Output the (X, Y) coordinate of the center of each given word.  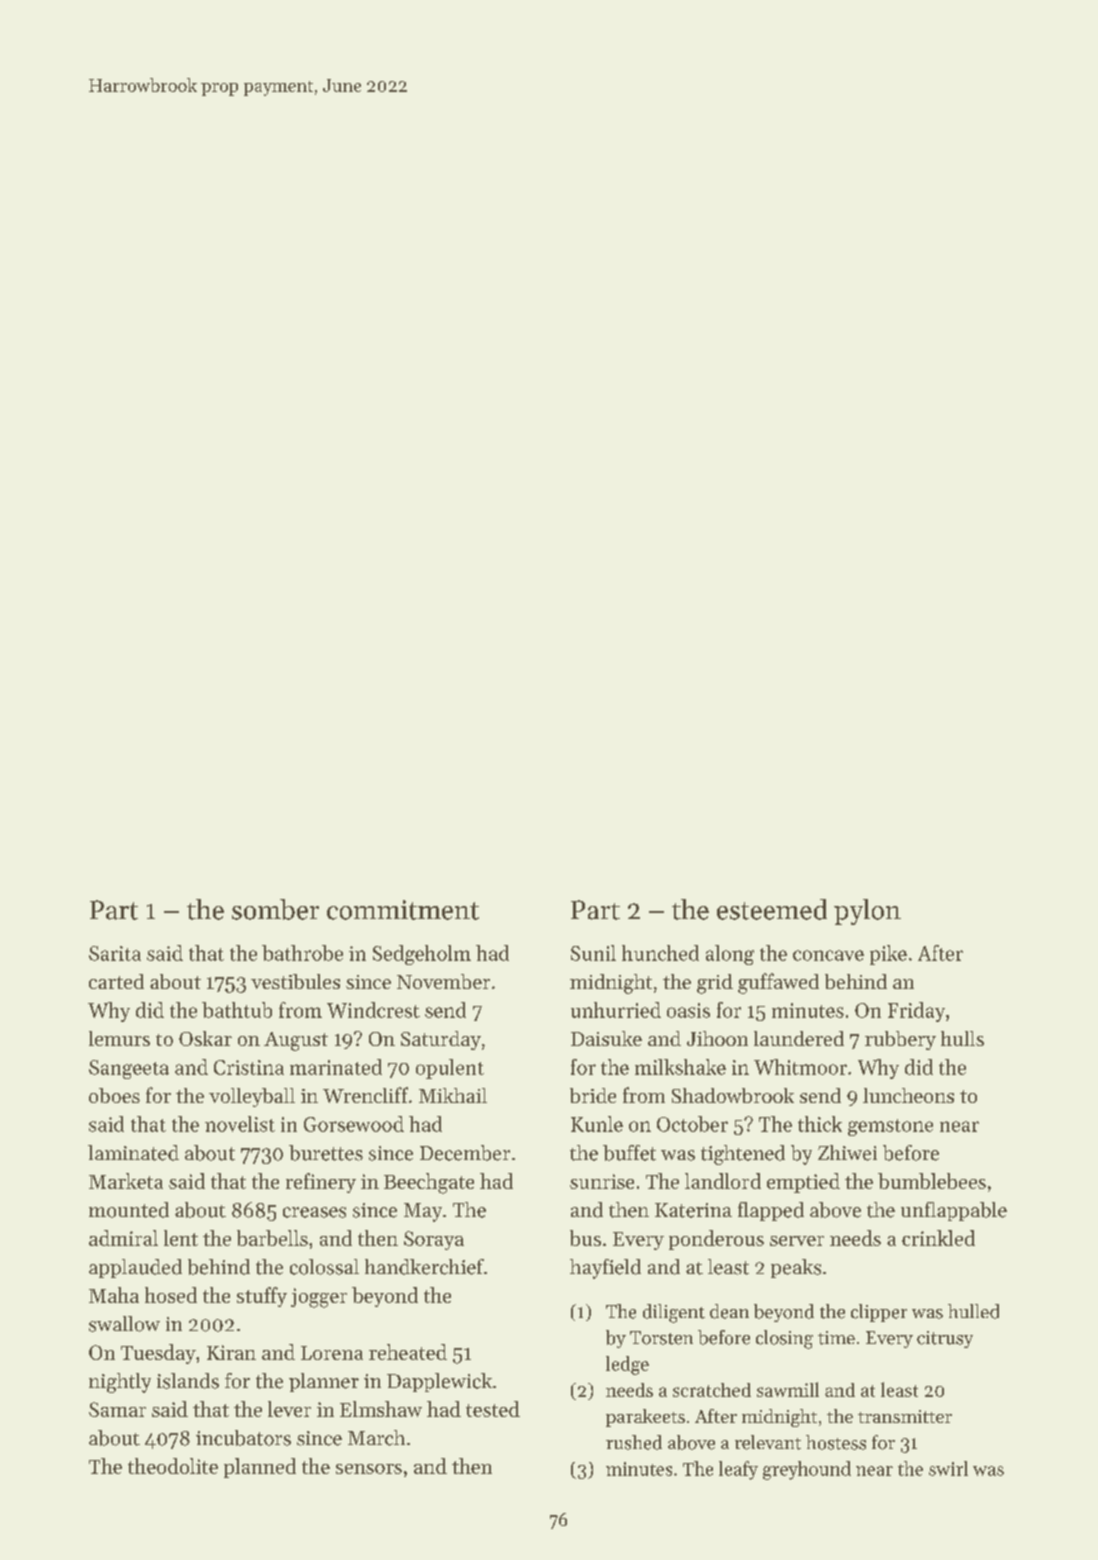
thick (820, 1124)
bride (593, 1095)
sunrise (602, 1181)
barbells (272, 1238)
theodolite (173, 1466)
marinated (336, 1067)
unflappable (954, 1211)
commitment (403, 910)
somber (275, 909)
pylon (867, 912)
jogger (319, 1298)
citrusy (945, 1339)
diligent (674, 1313)
